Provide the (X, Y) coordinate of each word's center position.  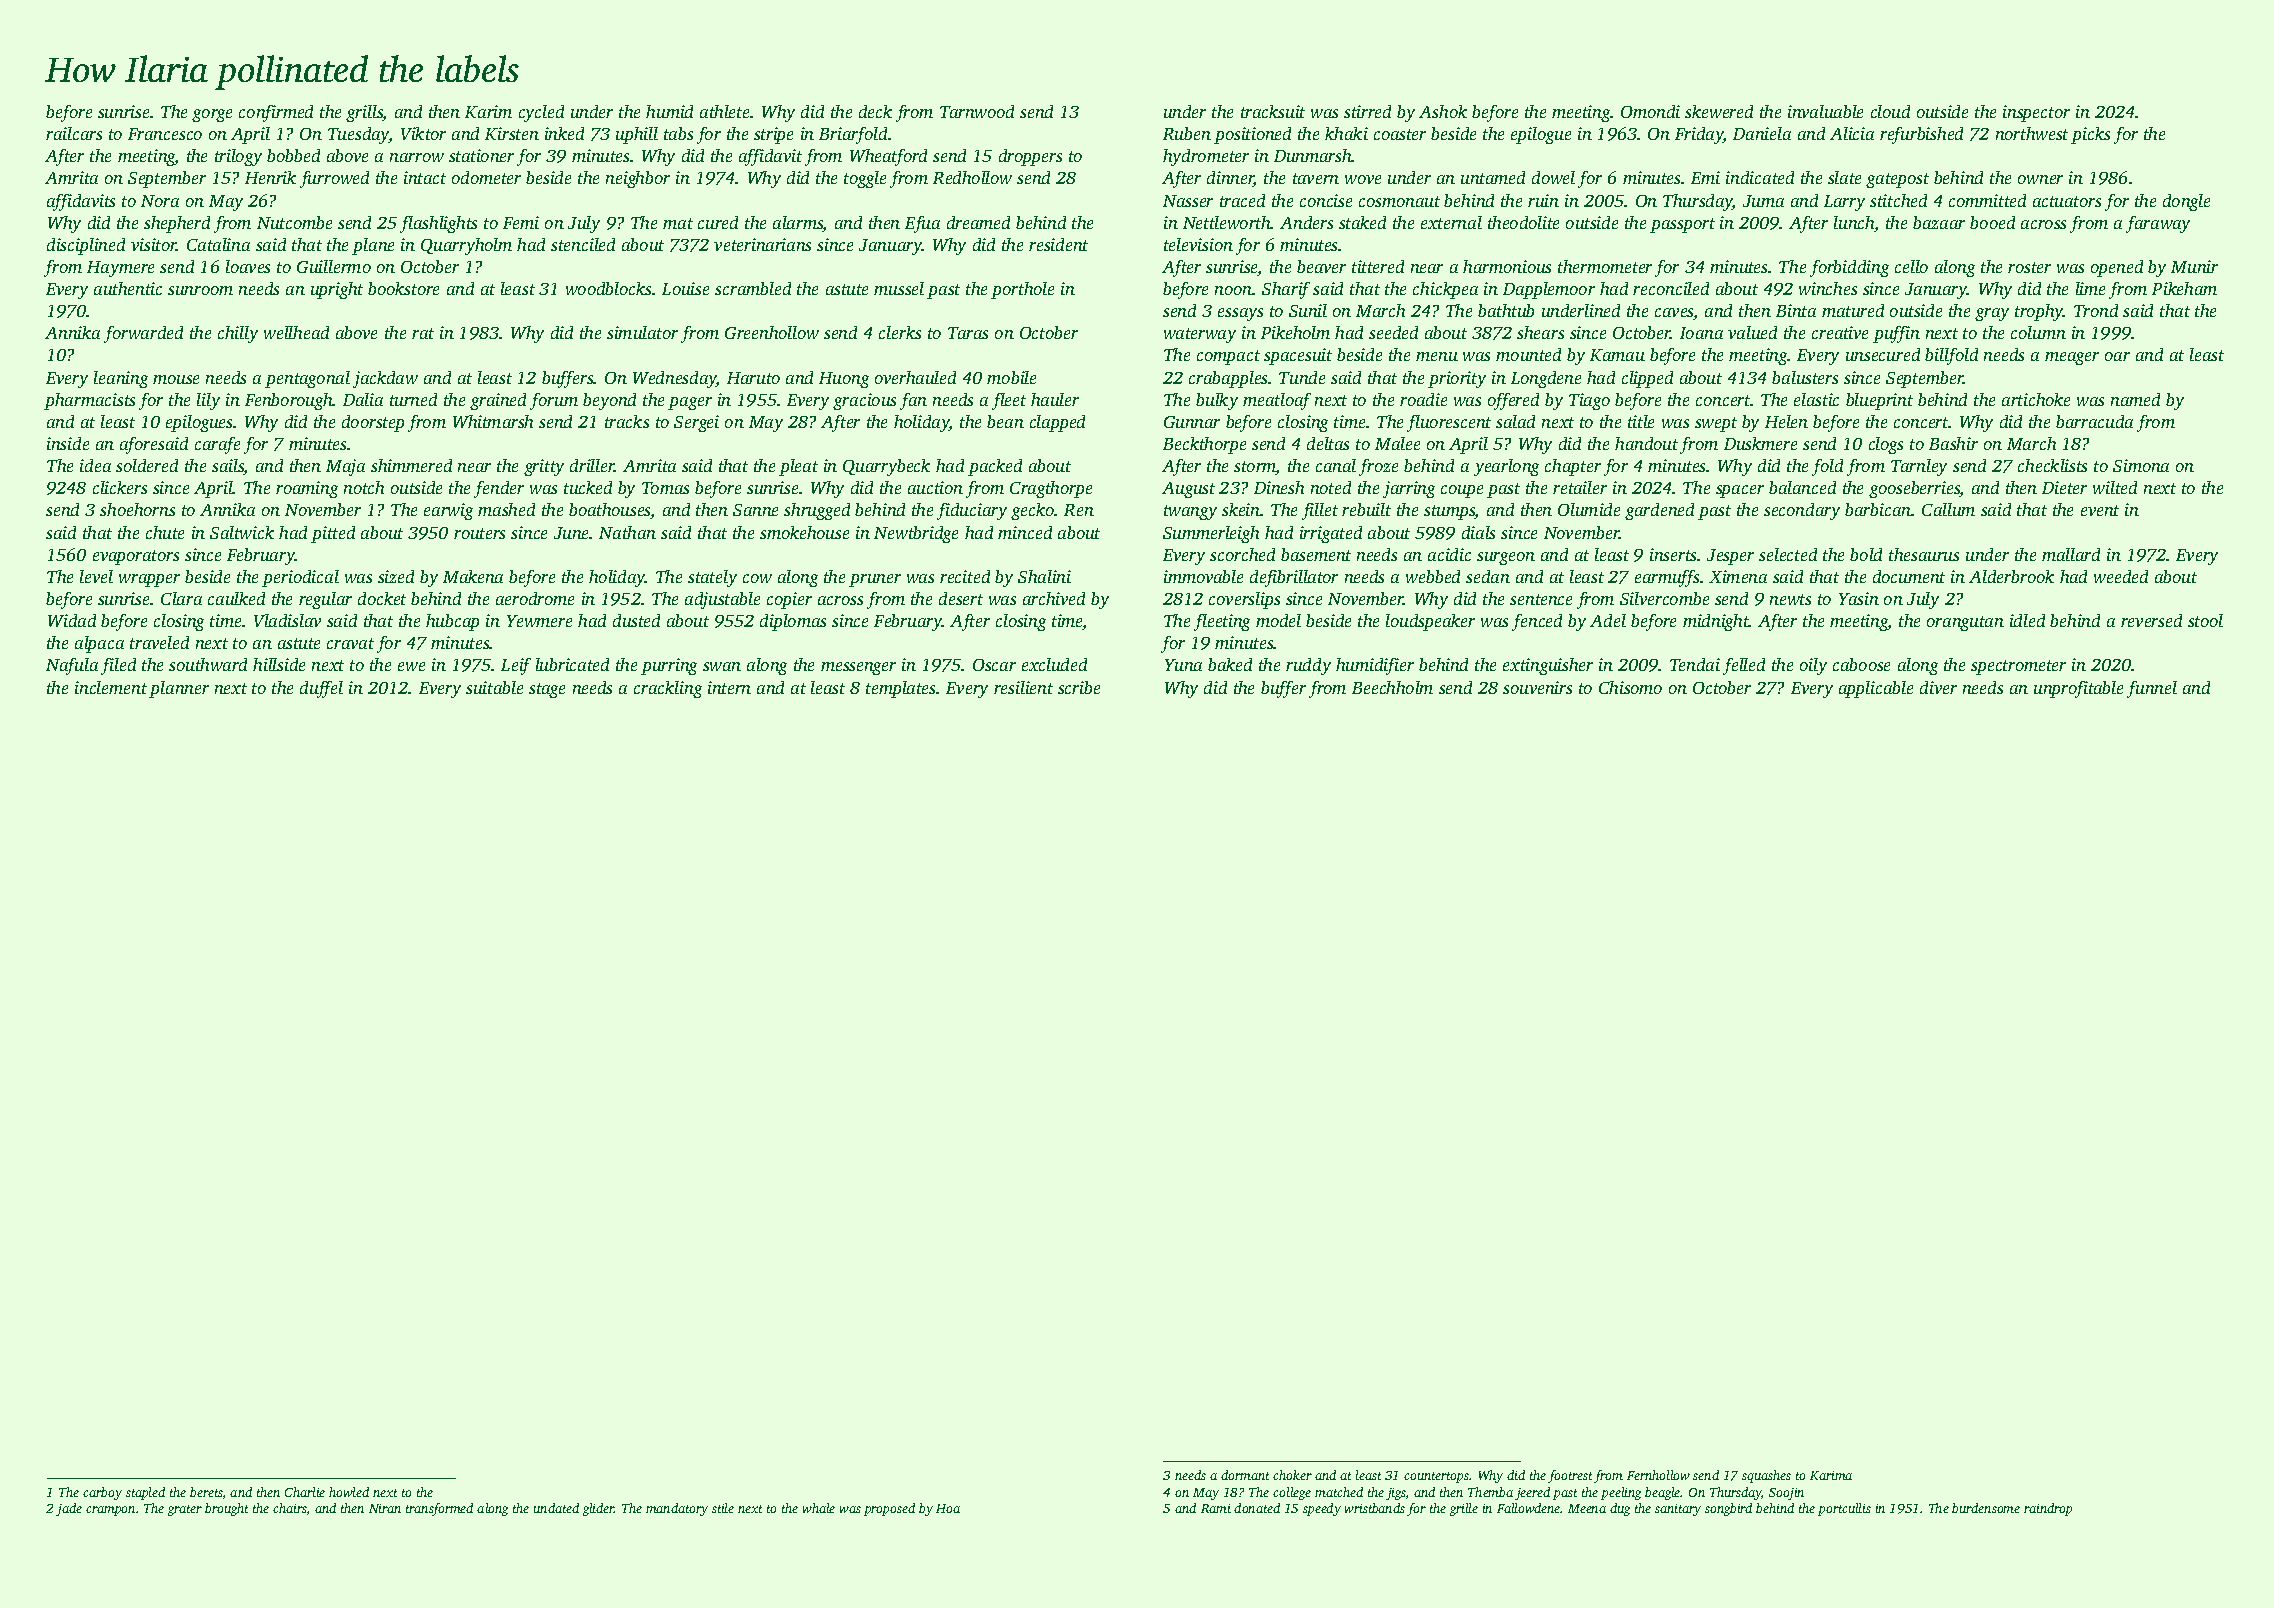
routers (479, 533)
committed (1987, 200)
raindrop (2048, 1509)
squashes (1766, 1476)
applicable (1876, 689)
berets (206, 1492)
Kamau (1617, 355)
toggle (865, 179)
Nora (160, 201)
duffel (321, 689)
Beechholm (1392, 687)
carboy (102, 1493)
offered (1513, 401)
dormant (1245, 1475)
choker (1292, 1475)
